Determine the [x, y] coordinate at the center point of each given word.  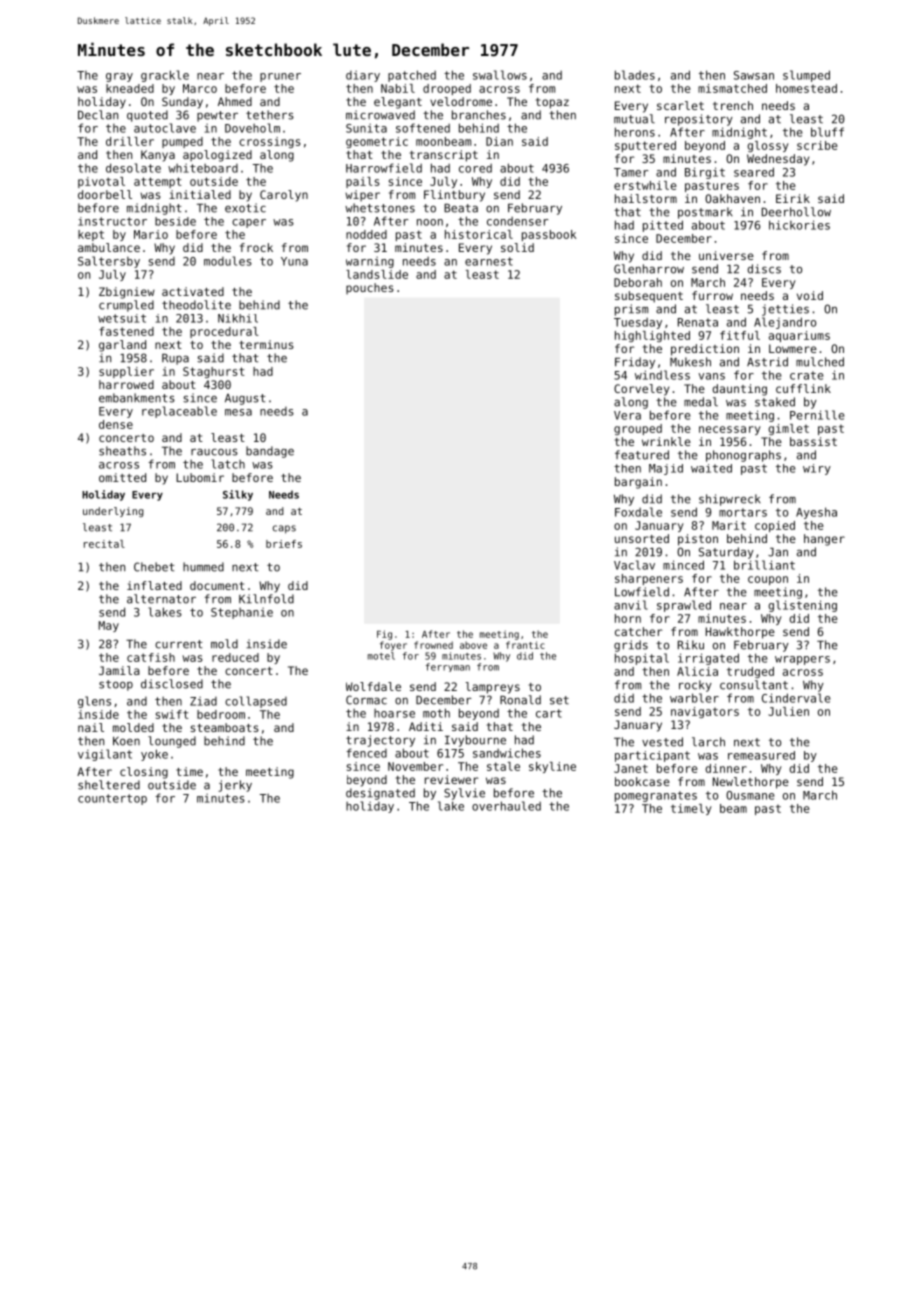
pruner [280, 77]
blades [635, 75]
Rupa [175, 359]
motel [381, 656]
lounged [172, 742]
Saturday [726, 553]
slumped [806, 76]
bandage [270, 452]
